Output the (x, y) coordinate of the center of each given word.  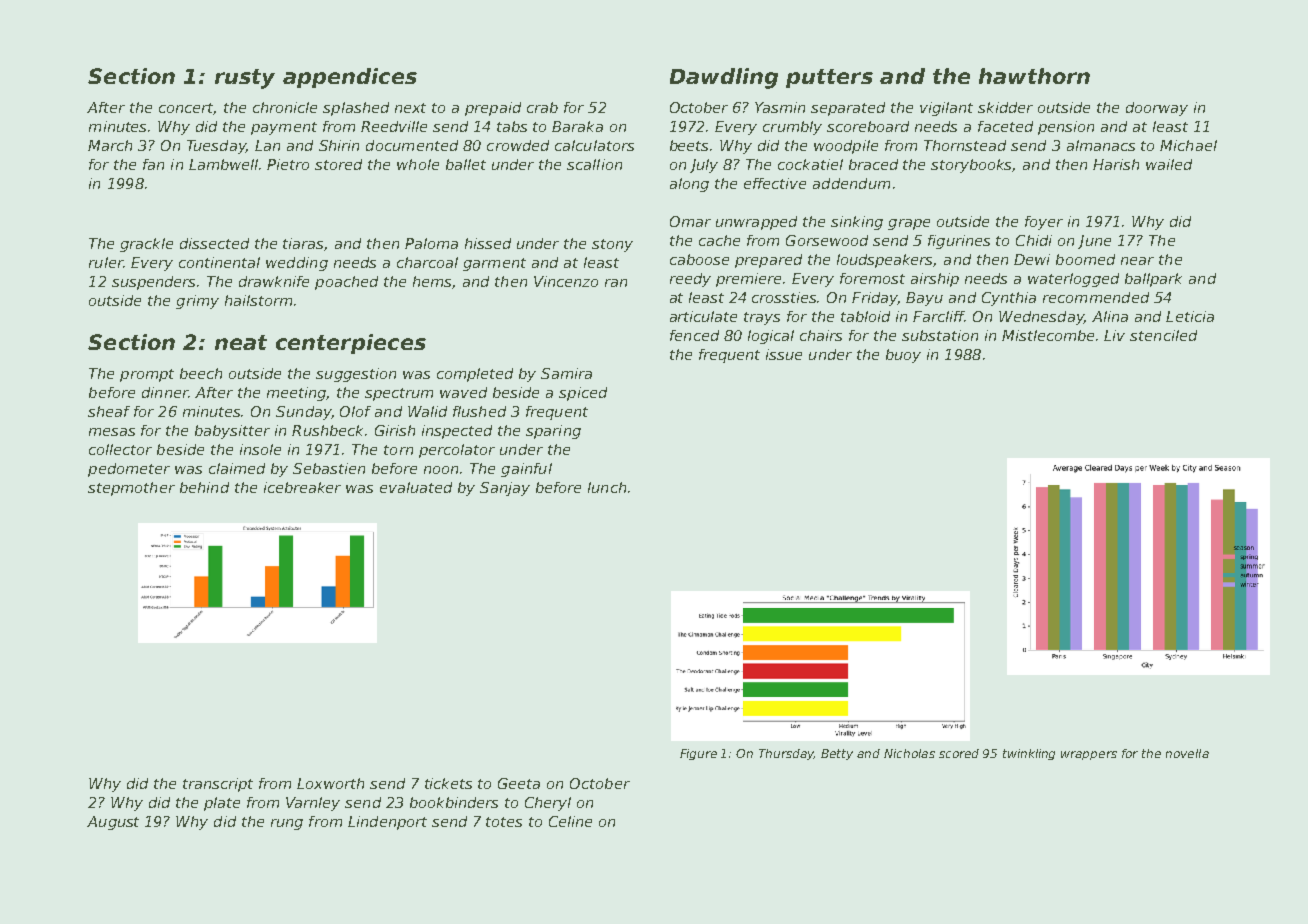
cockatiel (810, 164)
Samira (566, 373)
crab (542, 107)
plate (222, 804)
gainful (526, 470)
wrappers (1089, 755)
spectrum (399, 394)
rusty (245, 79)
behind (204, 487)
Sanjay (505, 489)
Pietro (288, 164)
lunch (607, 487)
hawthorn (1034, 76)
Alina (1110, 316)
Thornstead (965, 145)
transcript (218, 785)
